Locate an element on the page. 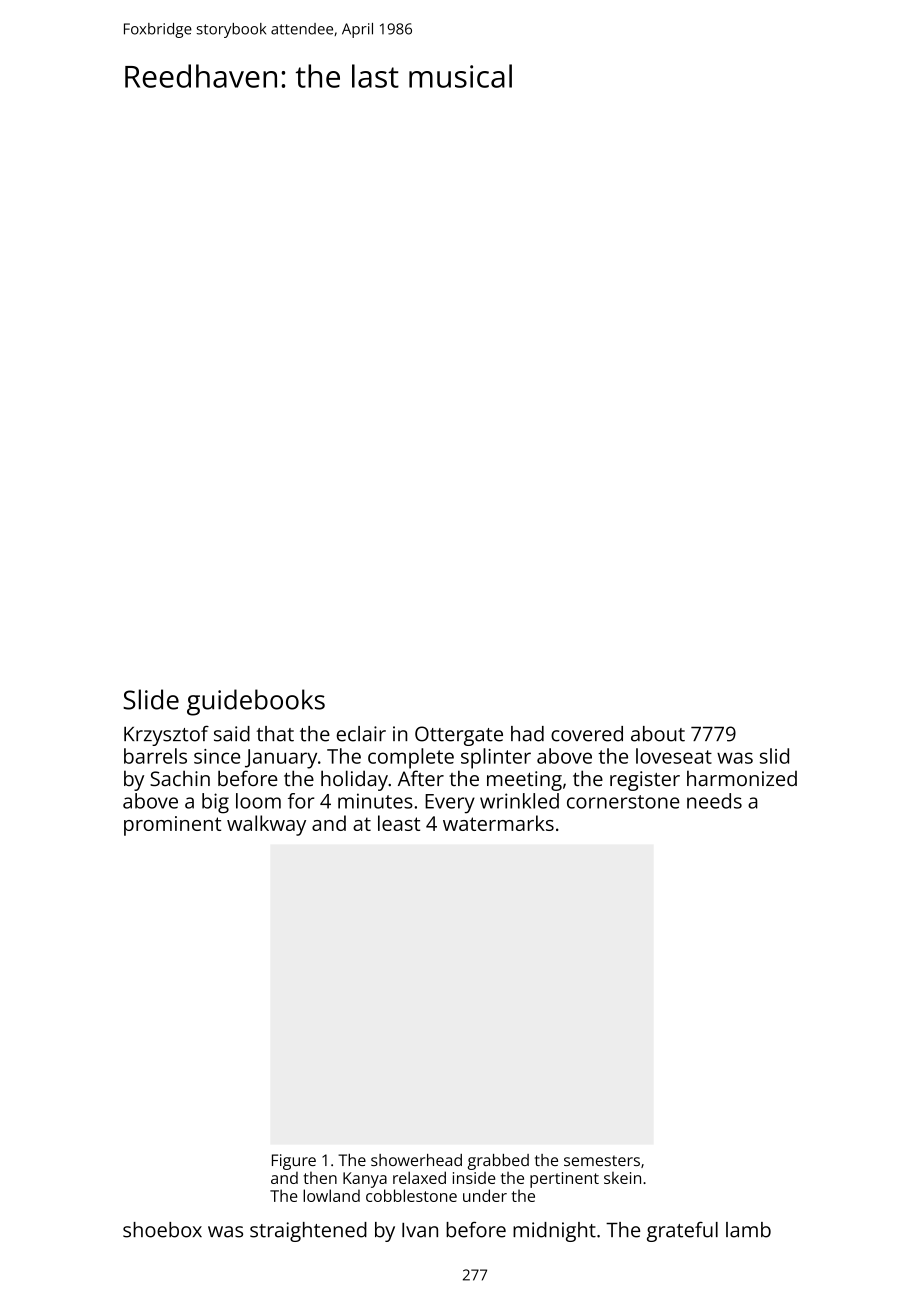  Krzysztof is located at coordinates (166, 735).
